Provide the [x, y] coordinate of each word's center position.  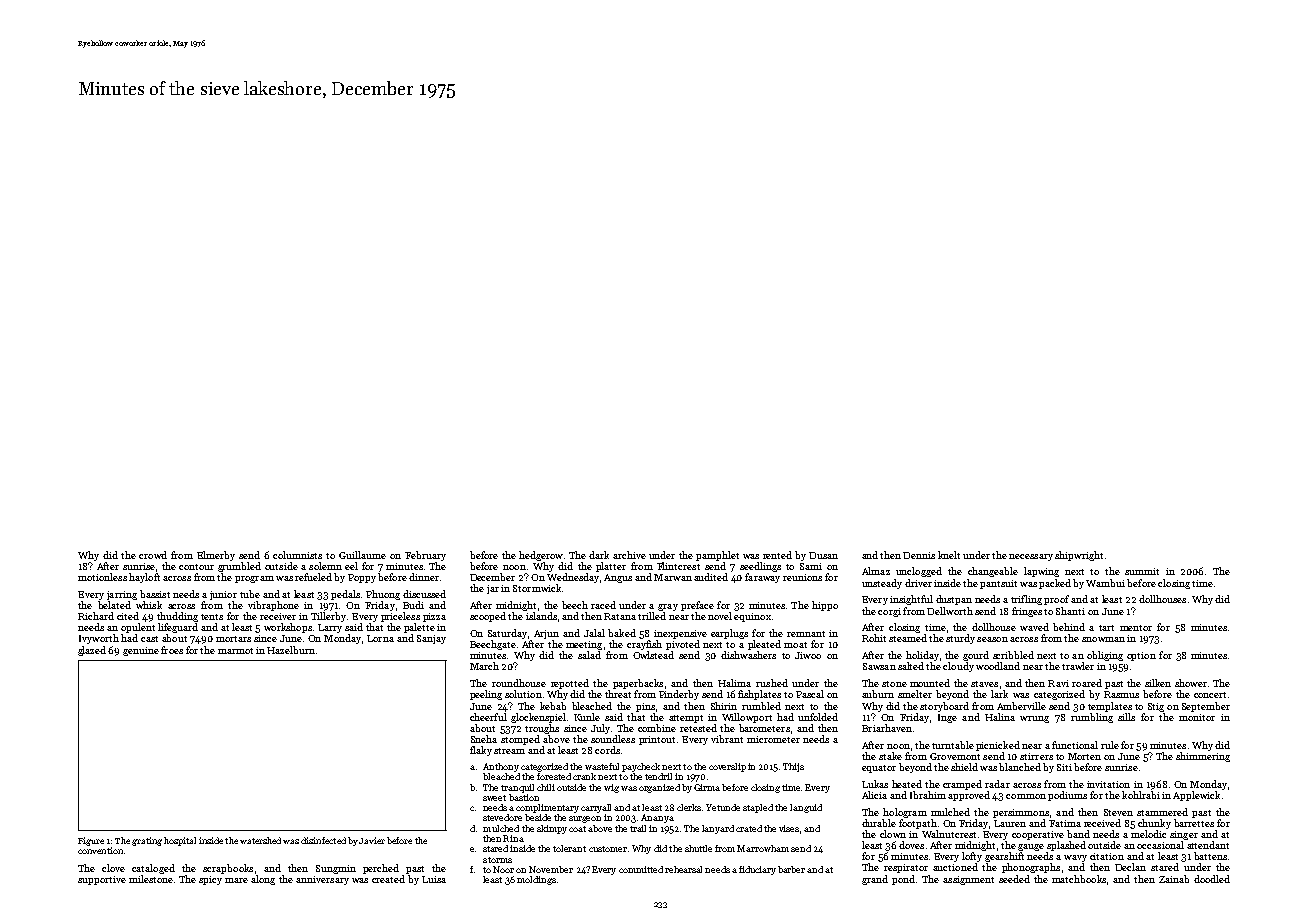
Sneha [484, 739]
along [263, 880]
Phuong [383, 595]
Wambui [1105, 583]
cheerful [488, 717]
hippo [825, 606]
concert [1210, 695]
